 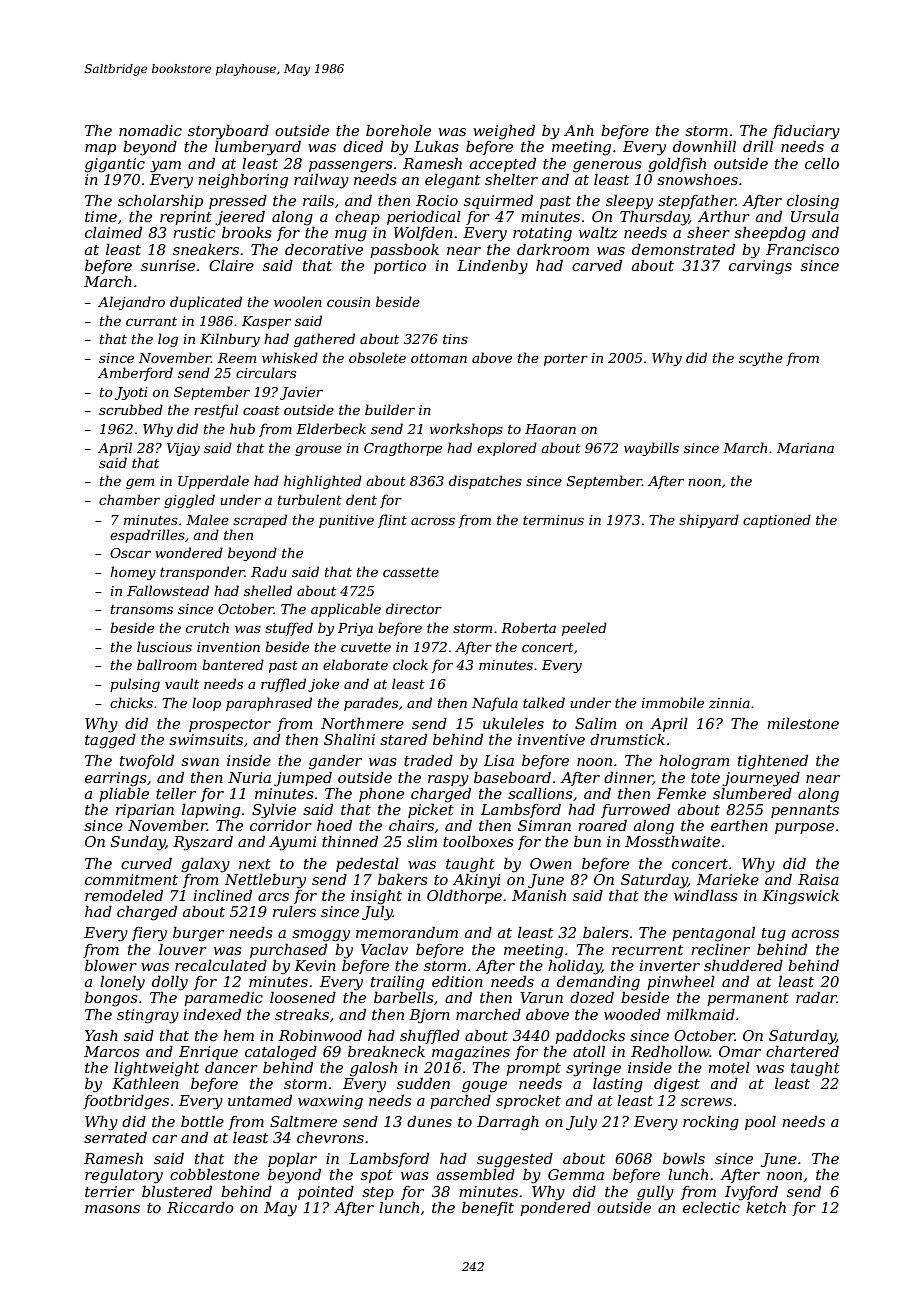 I want to click on nomadic, so click(x=150, y=130).
